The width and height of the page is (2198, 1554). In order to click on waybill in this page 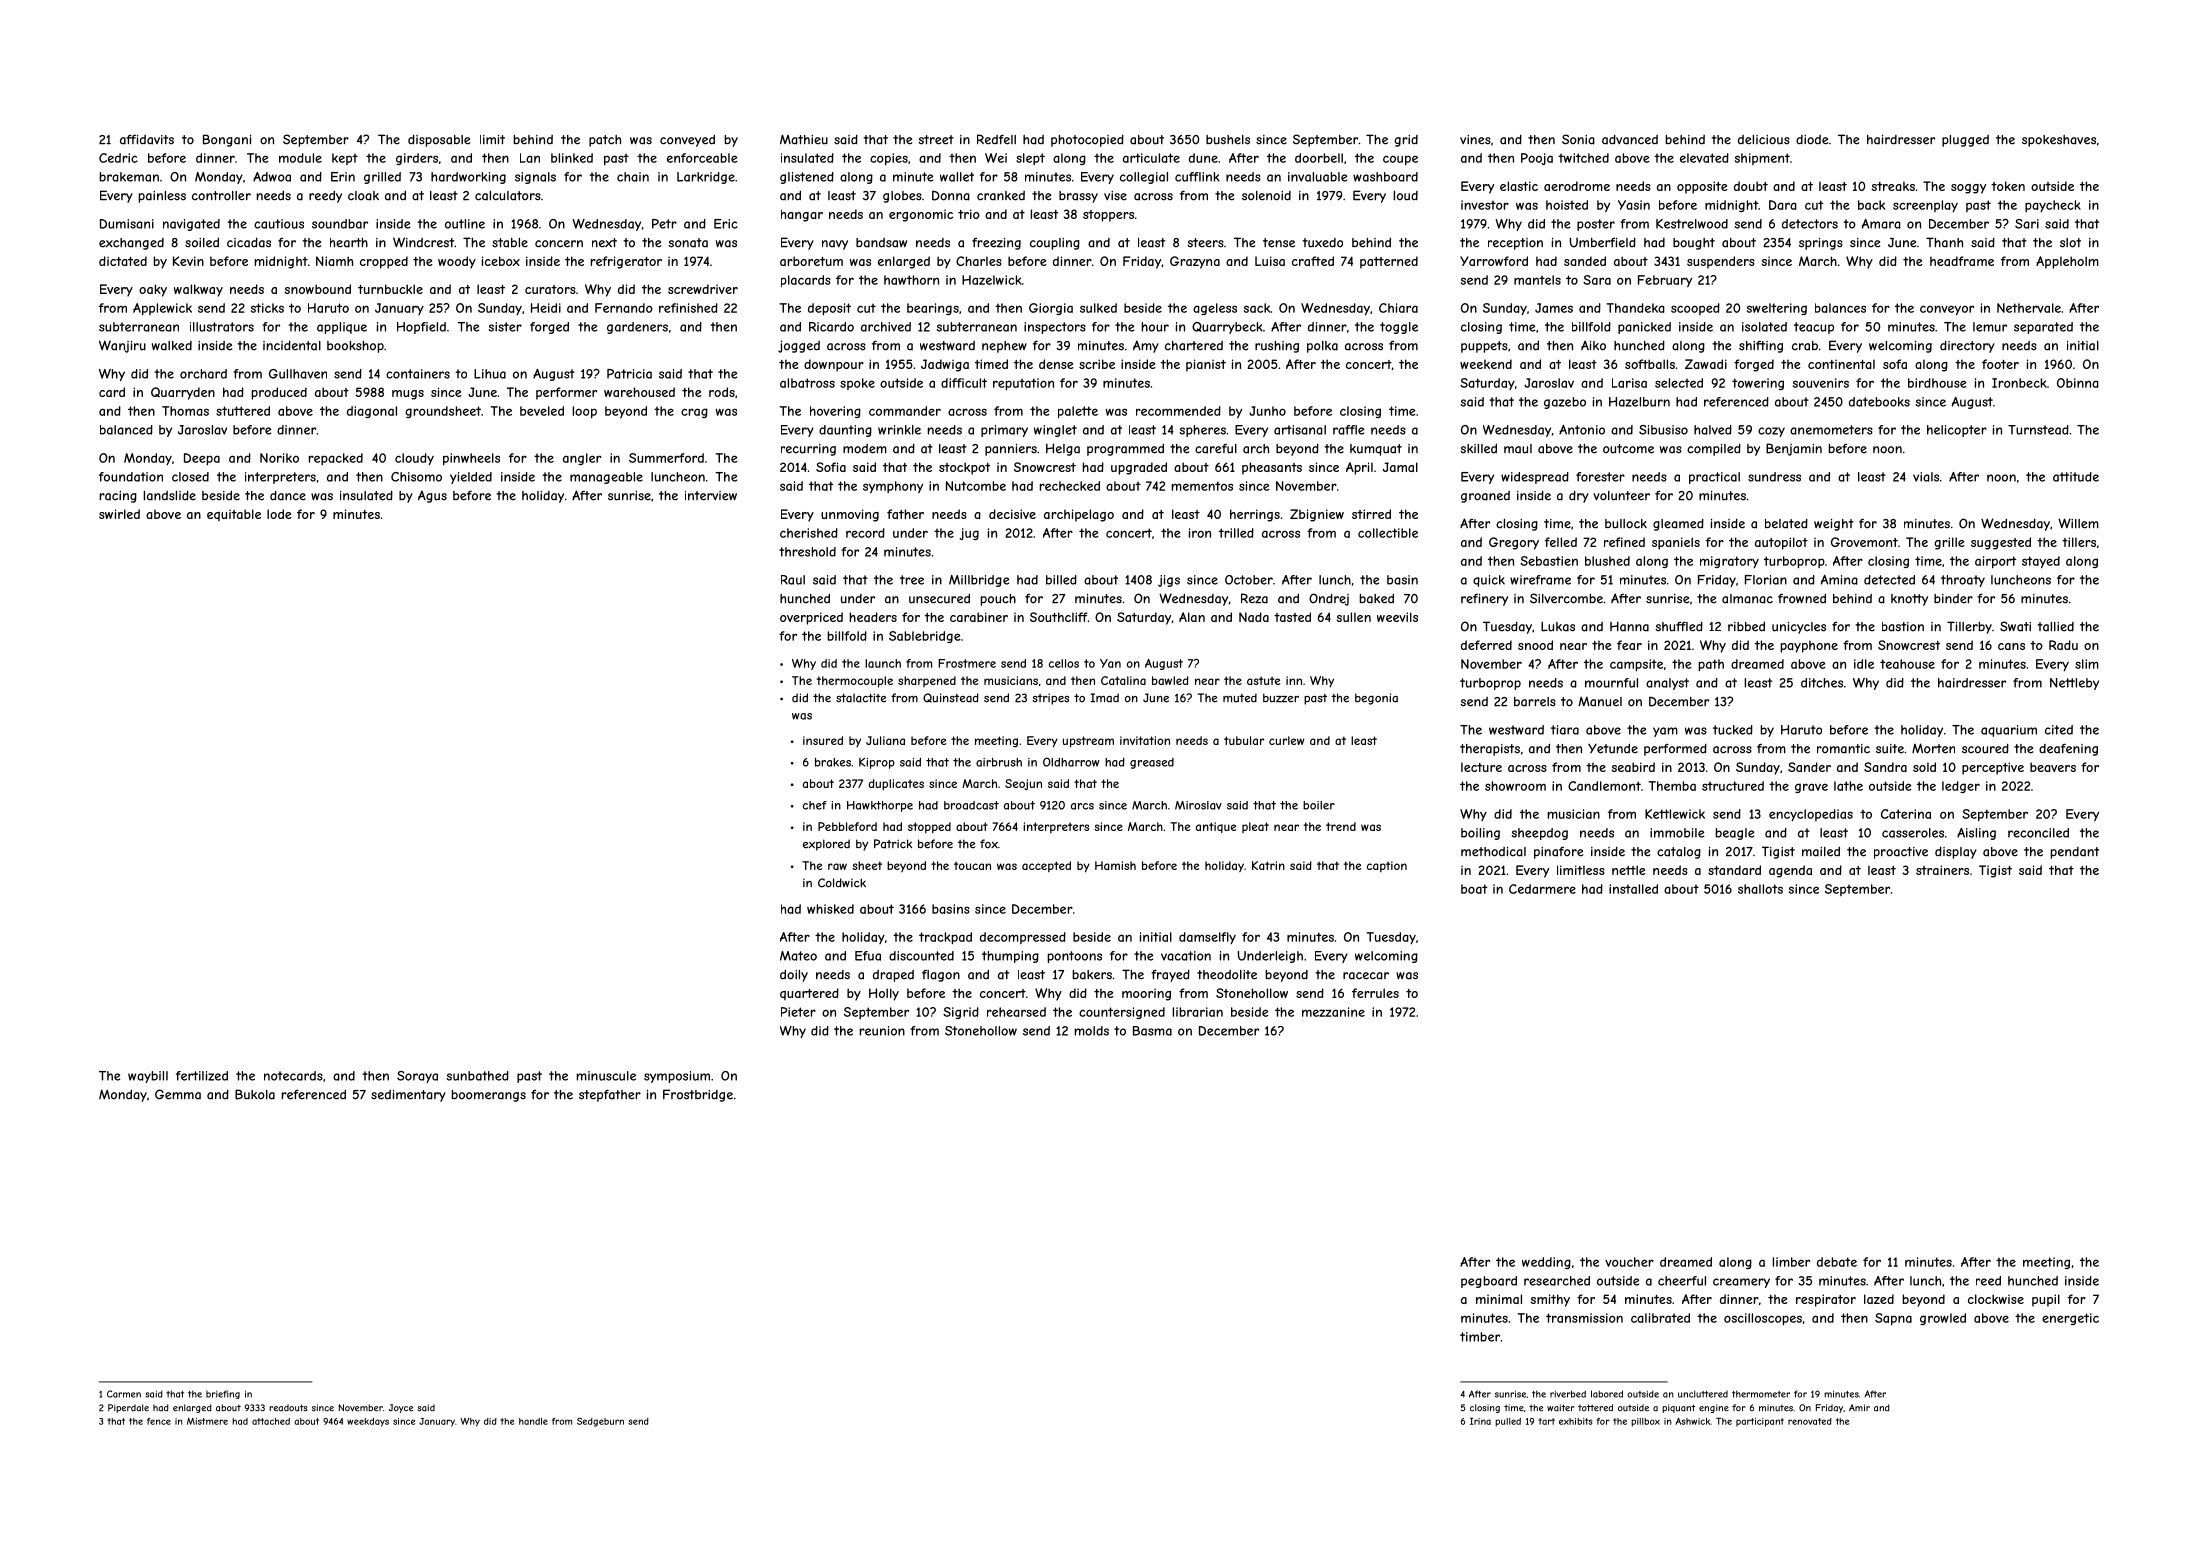, I will do `click(148, 1077)`.
